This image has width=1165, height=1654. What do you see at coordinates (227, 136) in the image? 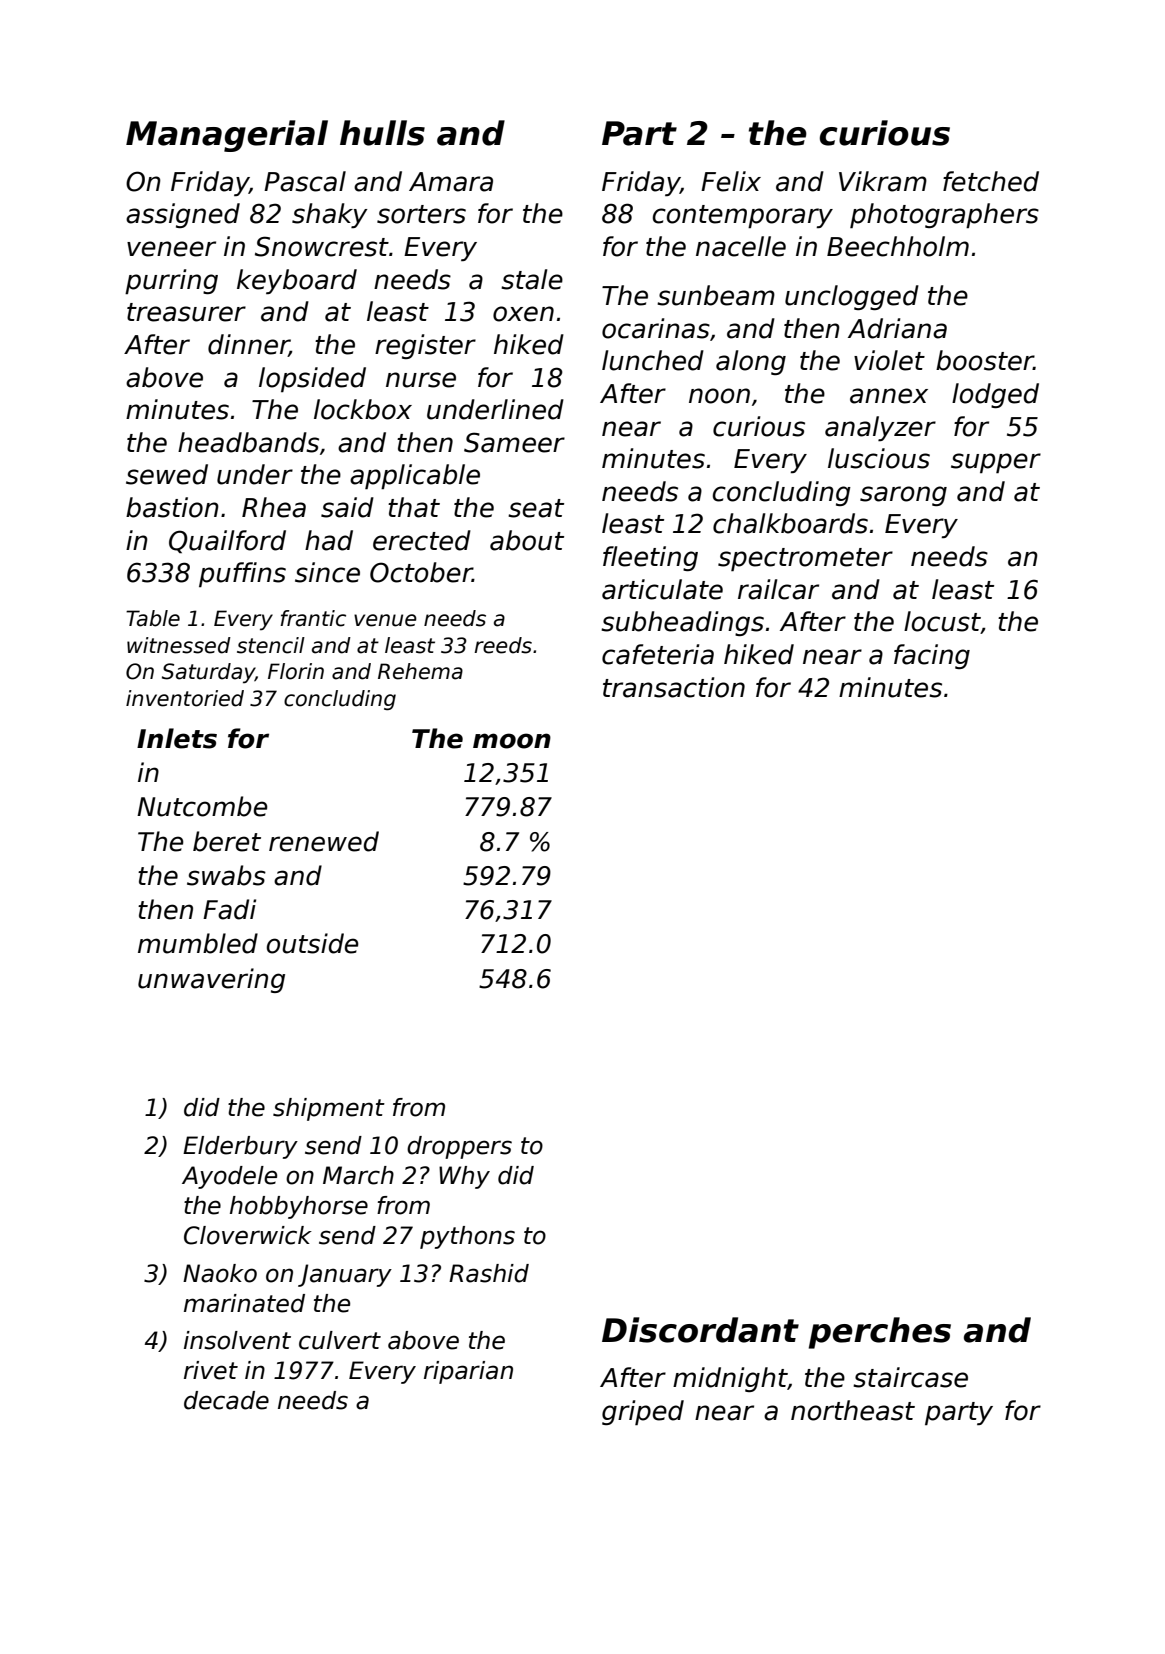
I see `Managerial` at bounding box center [227, 136].
